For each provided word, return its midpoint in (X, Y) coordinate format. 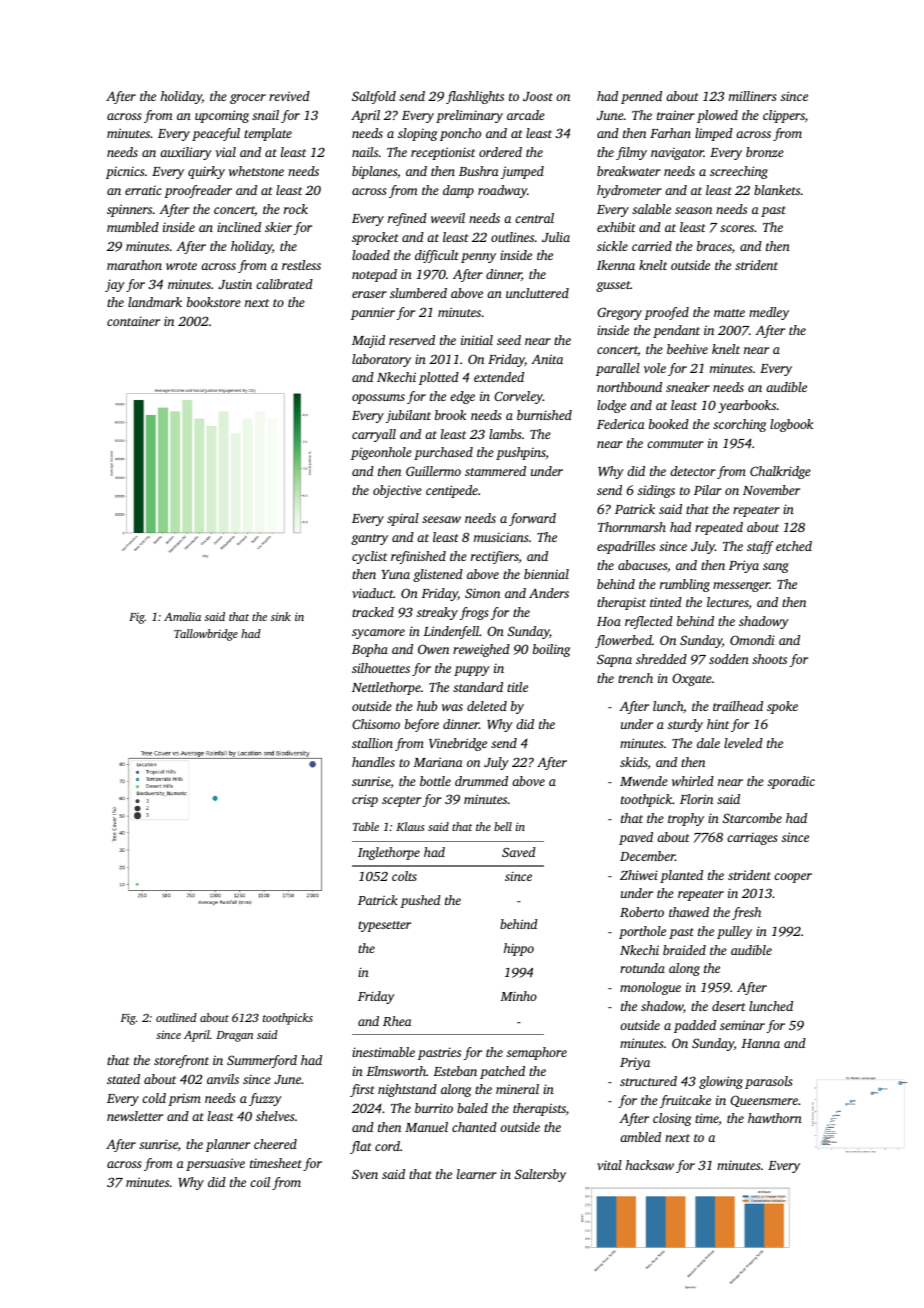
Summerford (262, 1061)
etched (794, 546)
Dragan (234, 1036)
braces (714, 246)
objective (397, 491)
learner (477, 1174)
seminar (742, 1025)
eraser (369, 294)
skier (278, 227)
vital (609, 1165)
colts (404, 876)
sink (281, 616)
